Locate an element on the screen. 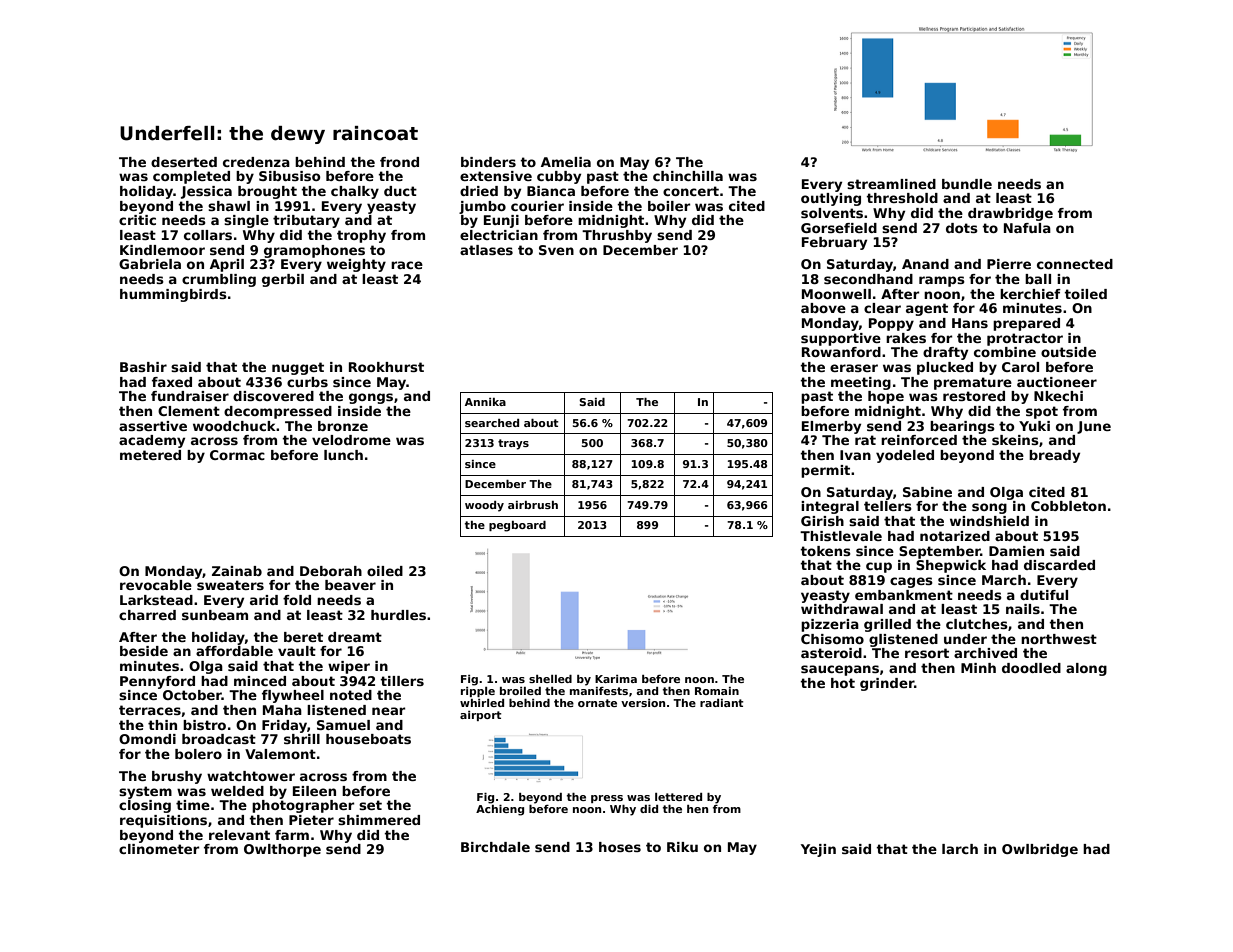 The height and width of the screenshot is (952, 1233). boiler is located at coordinates (669, 206).
